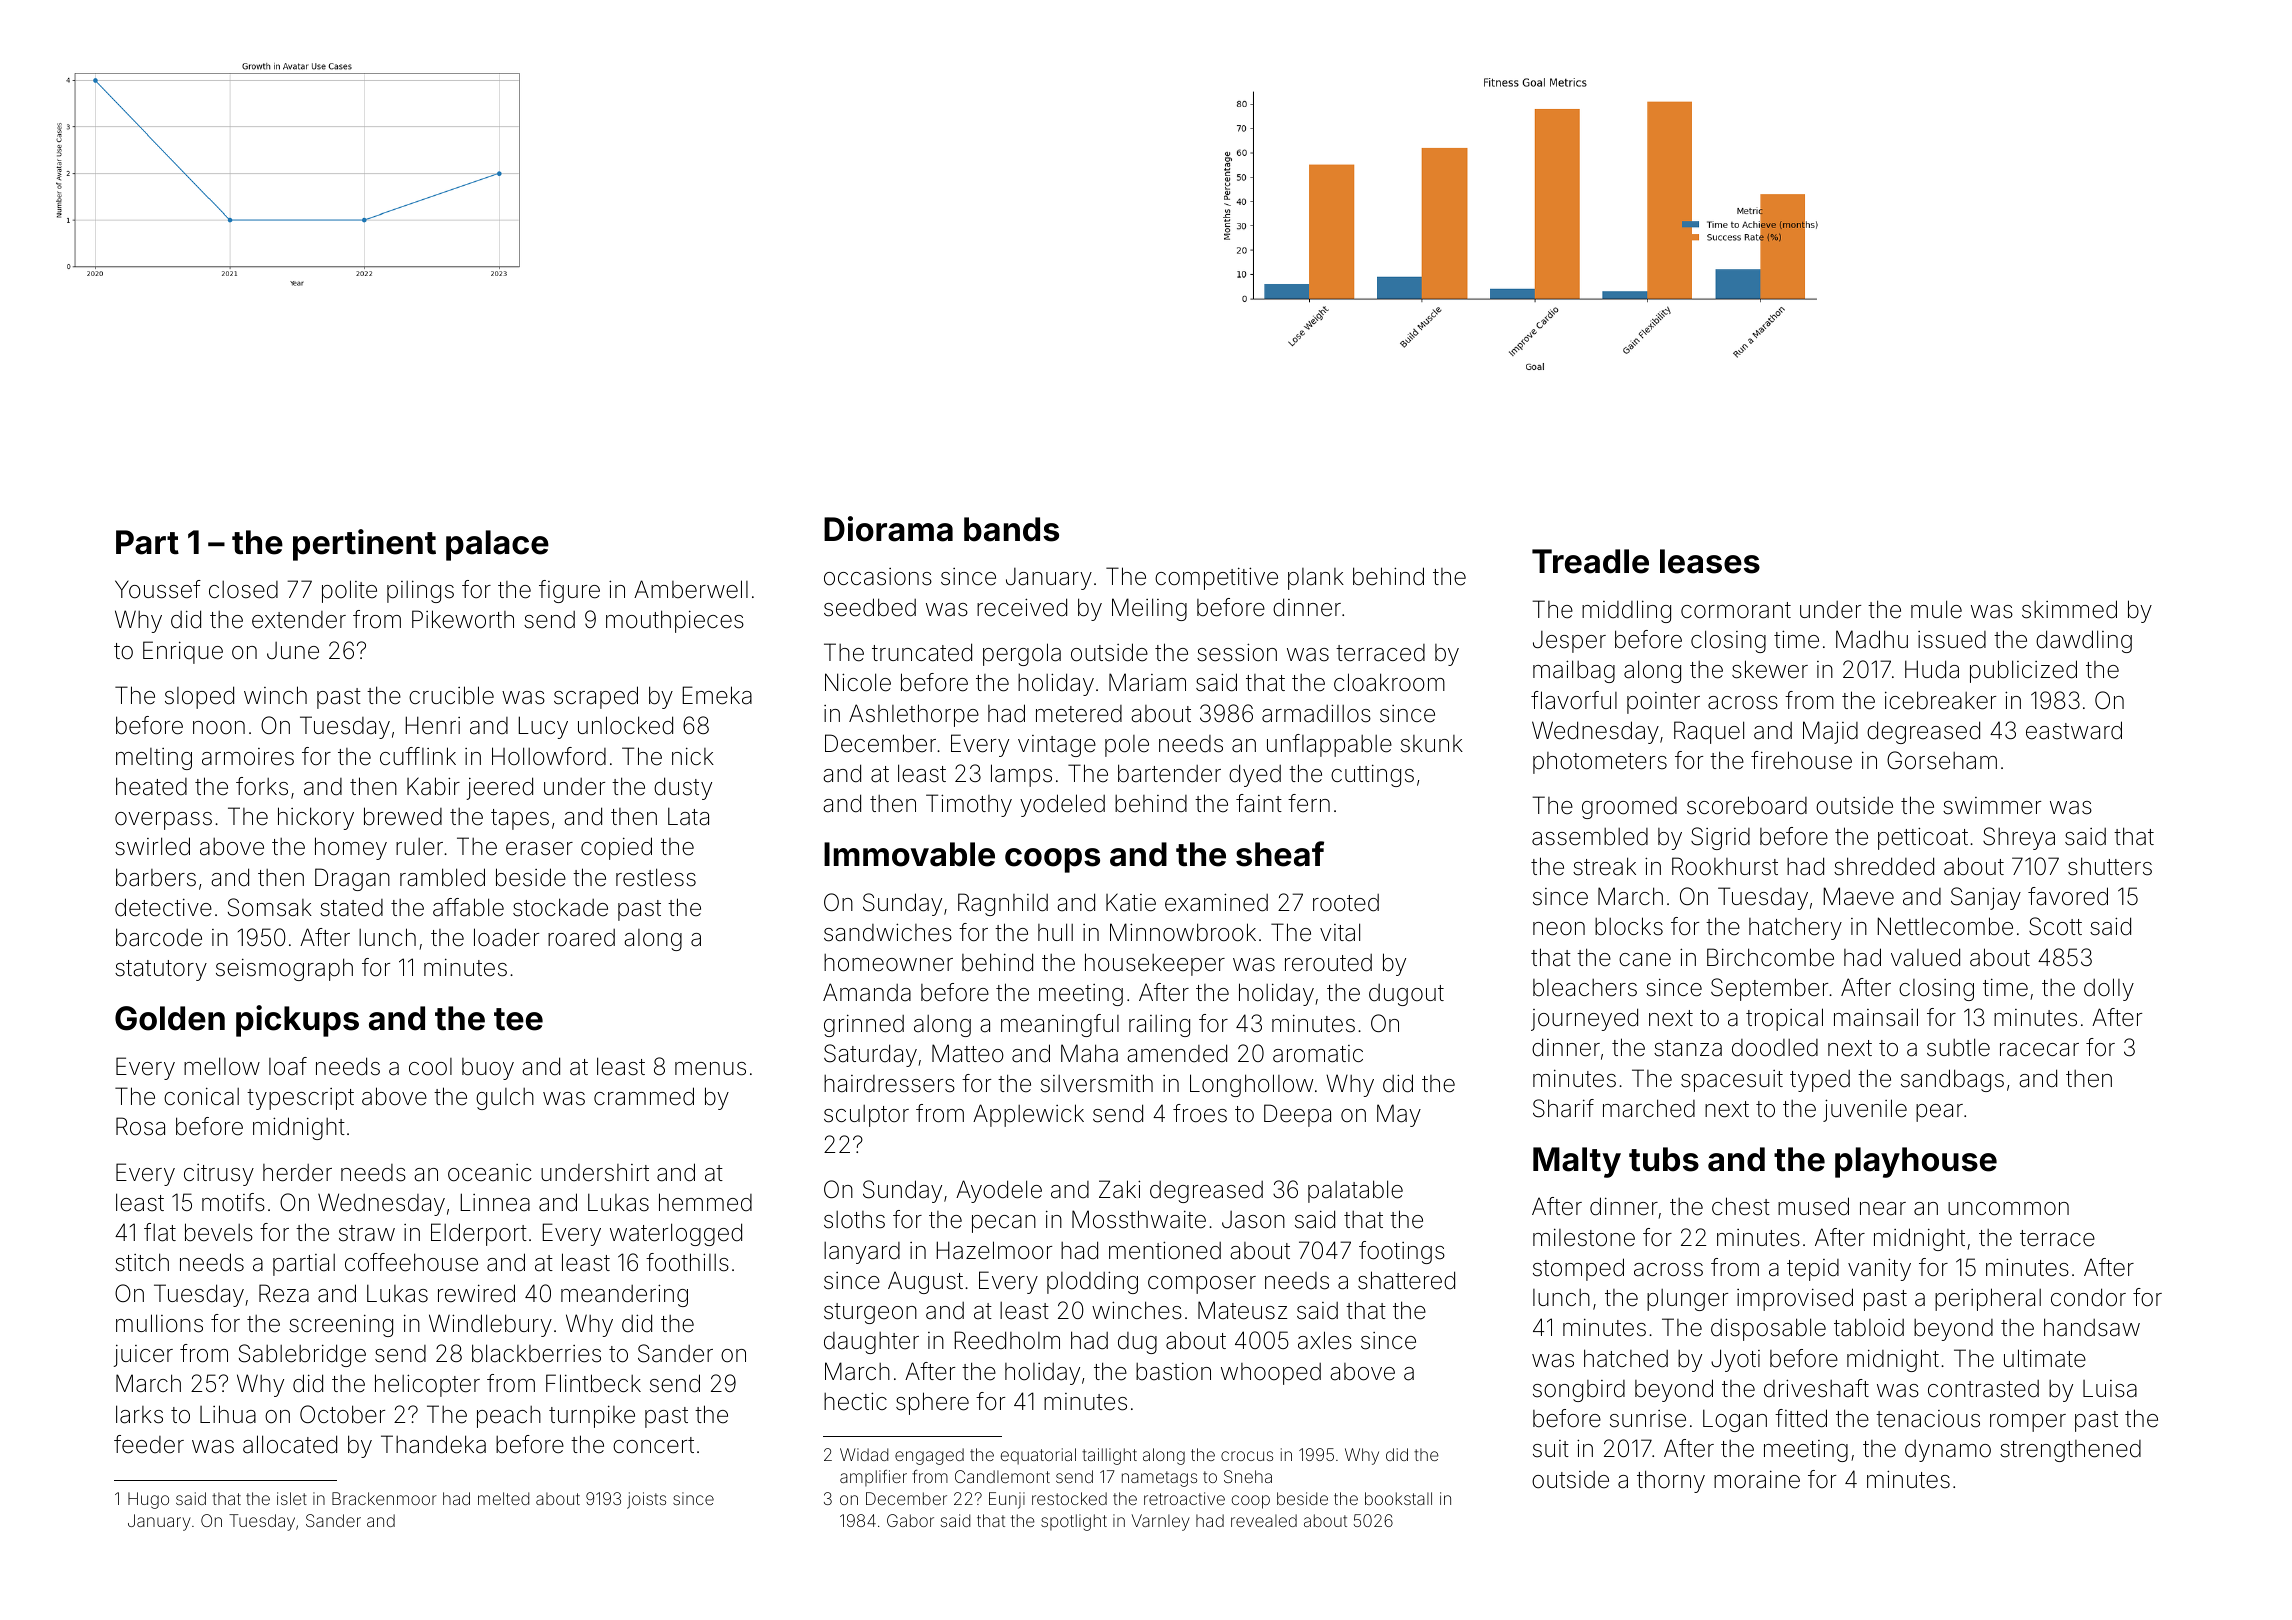  I want to click on plank, so click(1316, 579).
